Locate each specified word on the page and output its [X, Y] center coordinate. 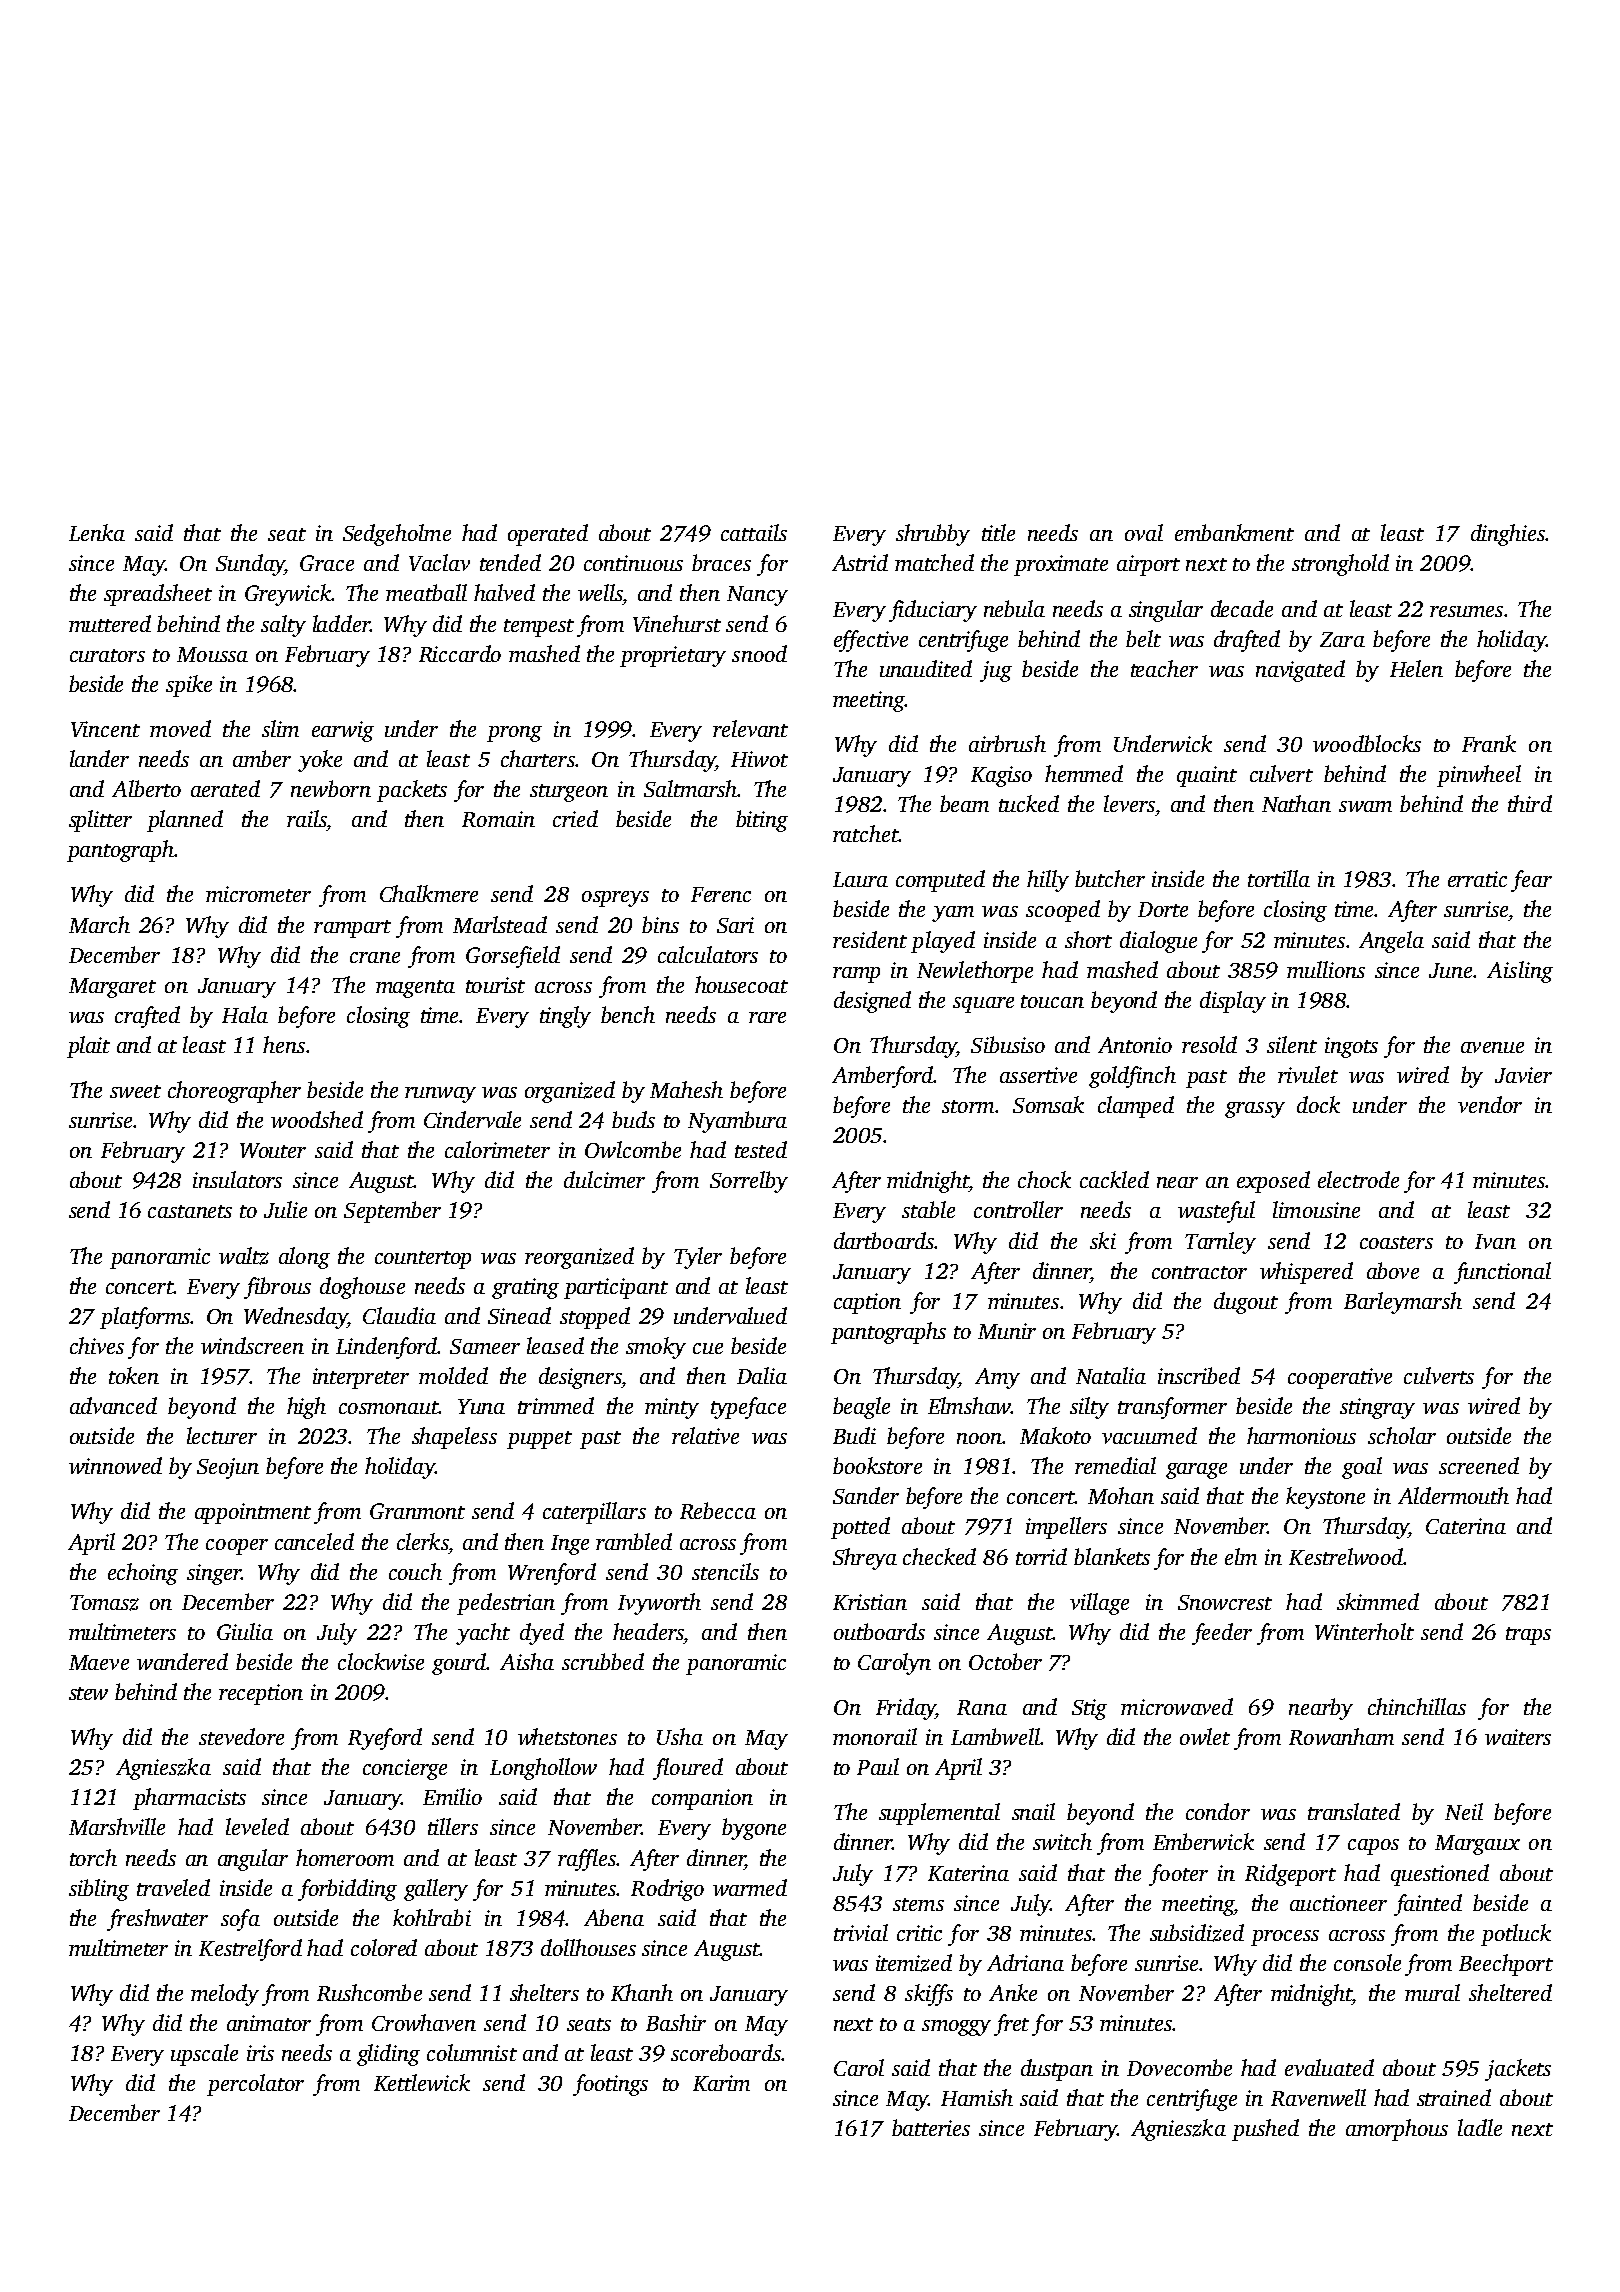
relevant [750, 728]
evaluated [1329, 2067]
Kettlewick [422, 2082]
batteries [931, 2127]
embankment [1234, 532]
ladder [342, 623]
